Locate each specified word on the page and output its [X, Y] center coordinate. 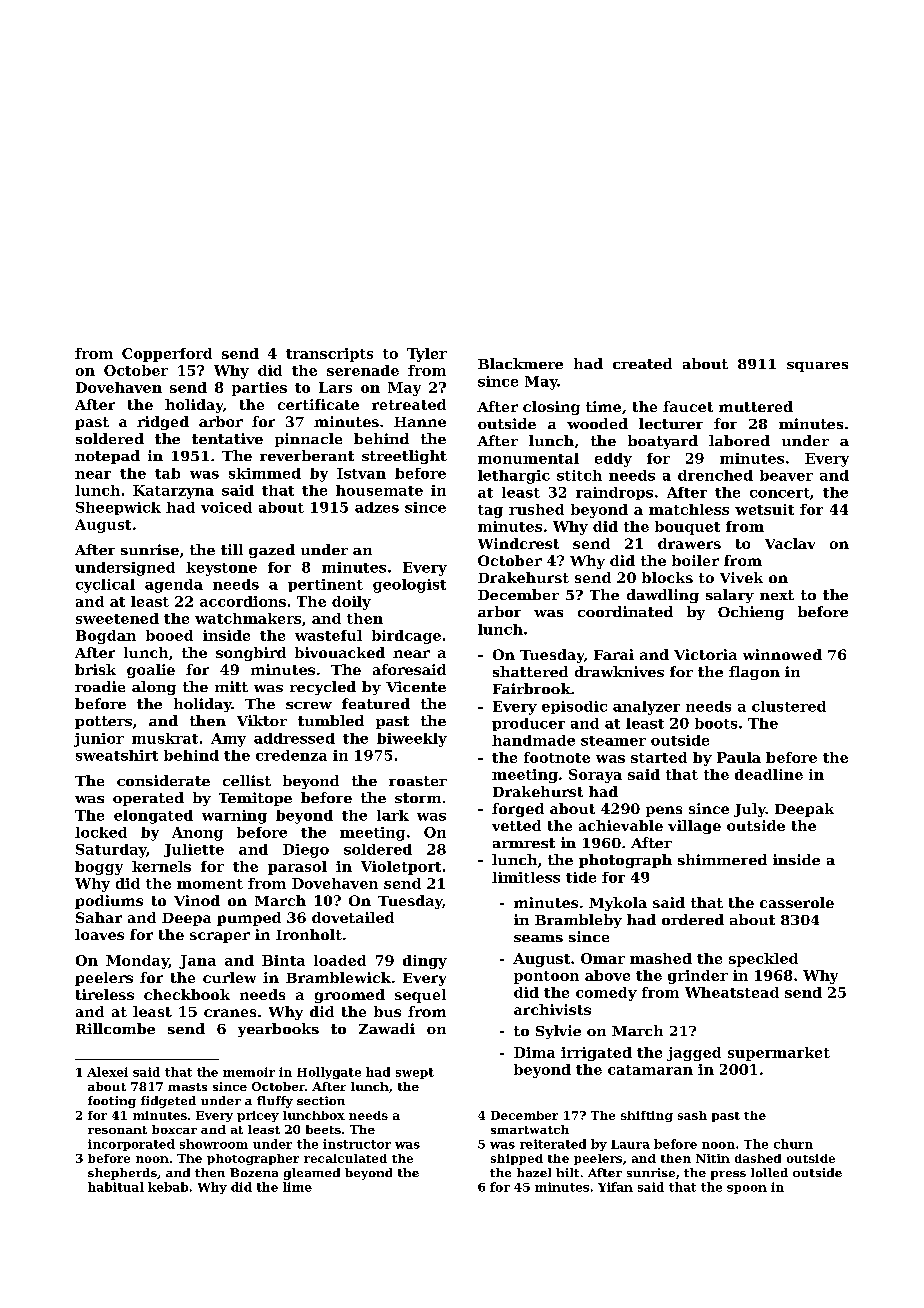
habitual [116, 1187]
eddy [613, 460]
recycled [323, 688]
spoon [747, 1189]
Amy [228, 740]
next [777, 595]
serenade [363, 370]
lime [297, 1187]
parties [259, 389]
